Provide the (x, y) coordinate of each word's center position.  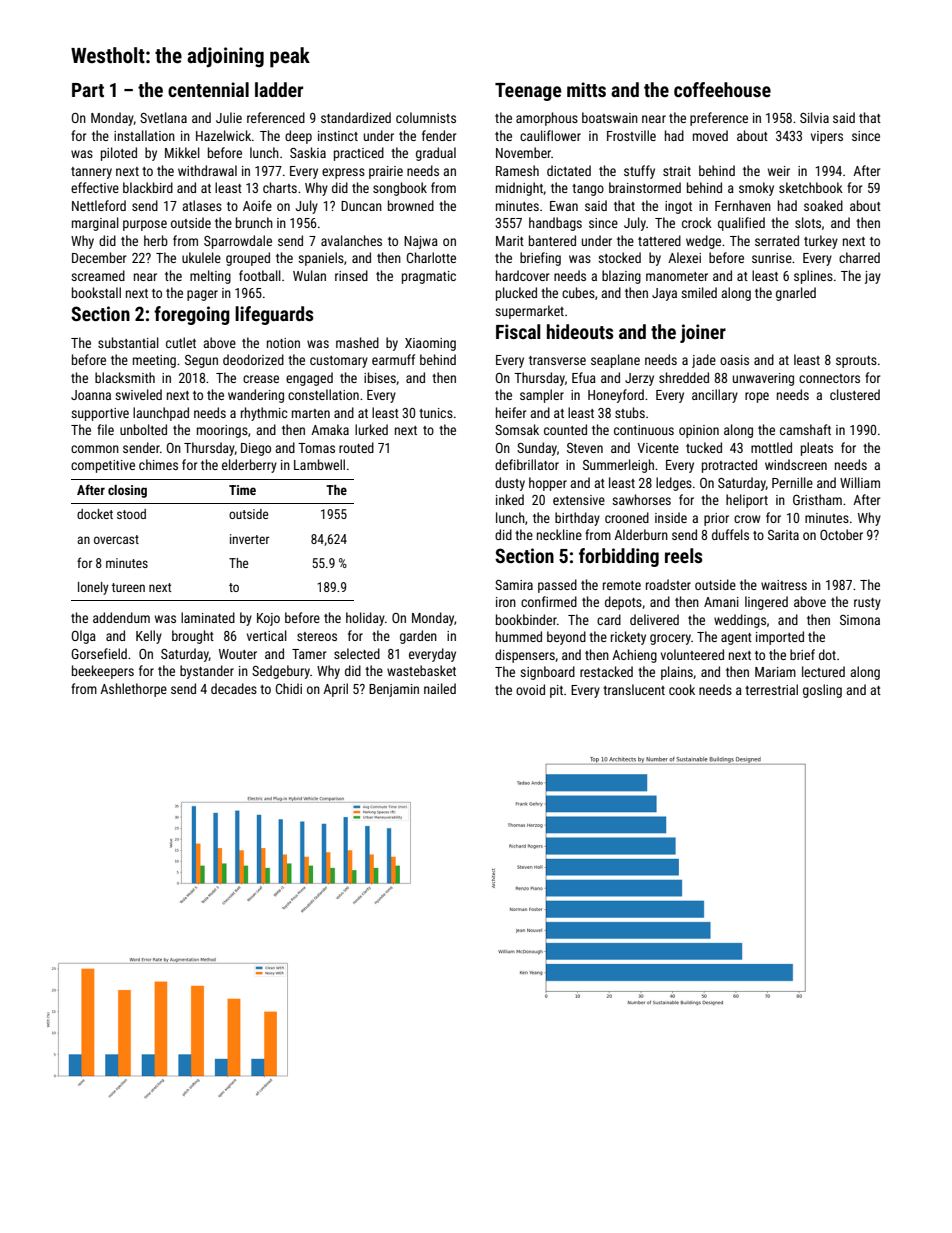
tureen (128, 587)
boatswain (610, 117)
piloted (119, 154)
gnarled (796, 294)
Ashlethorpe (133, 690)
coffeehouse (722, 89)
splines (813, 277)
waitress (784, 585)
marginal (95, 224)
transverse (557, 360)
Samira (514, 585)
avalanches (351, 240)
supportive (100, 414)
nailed (440, 688)
